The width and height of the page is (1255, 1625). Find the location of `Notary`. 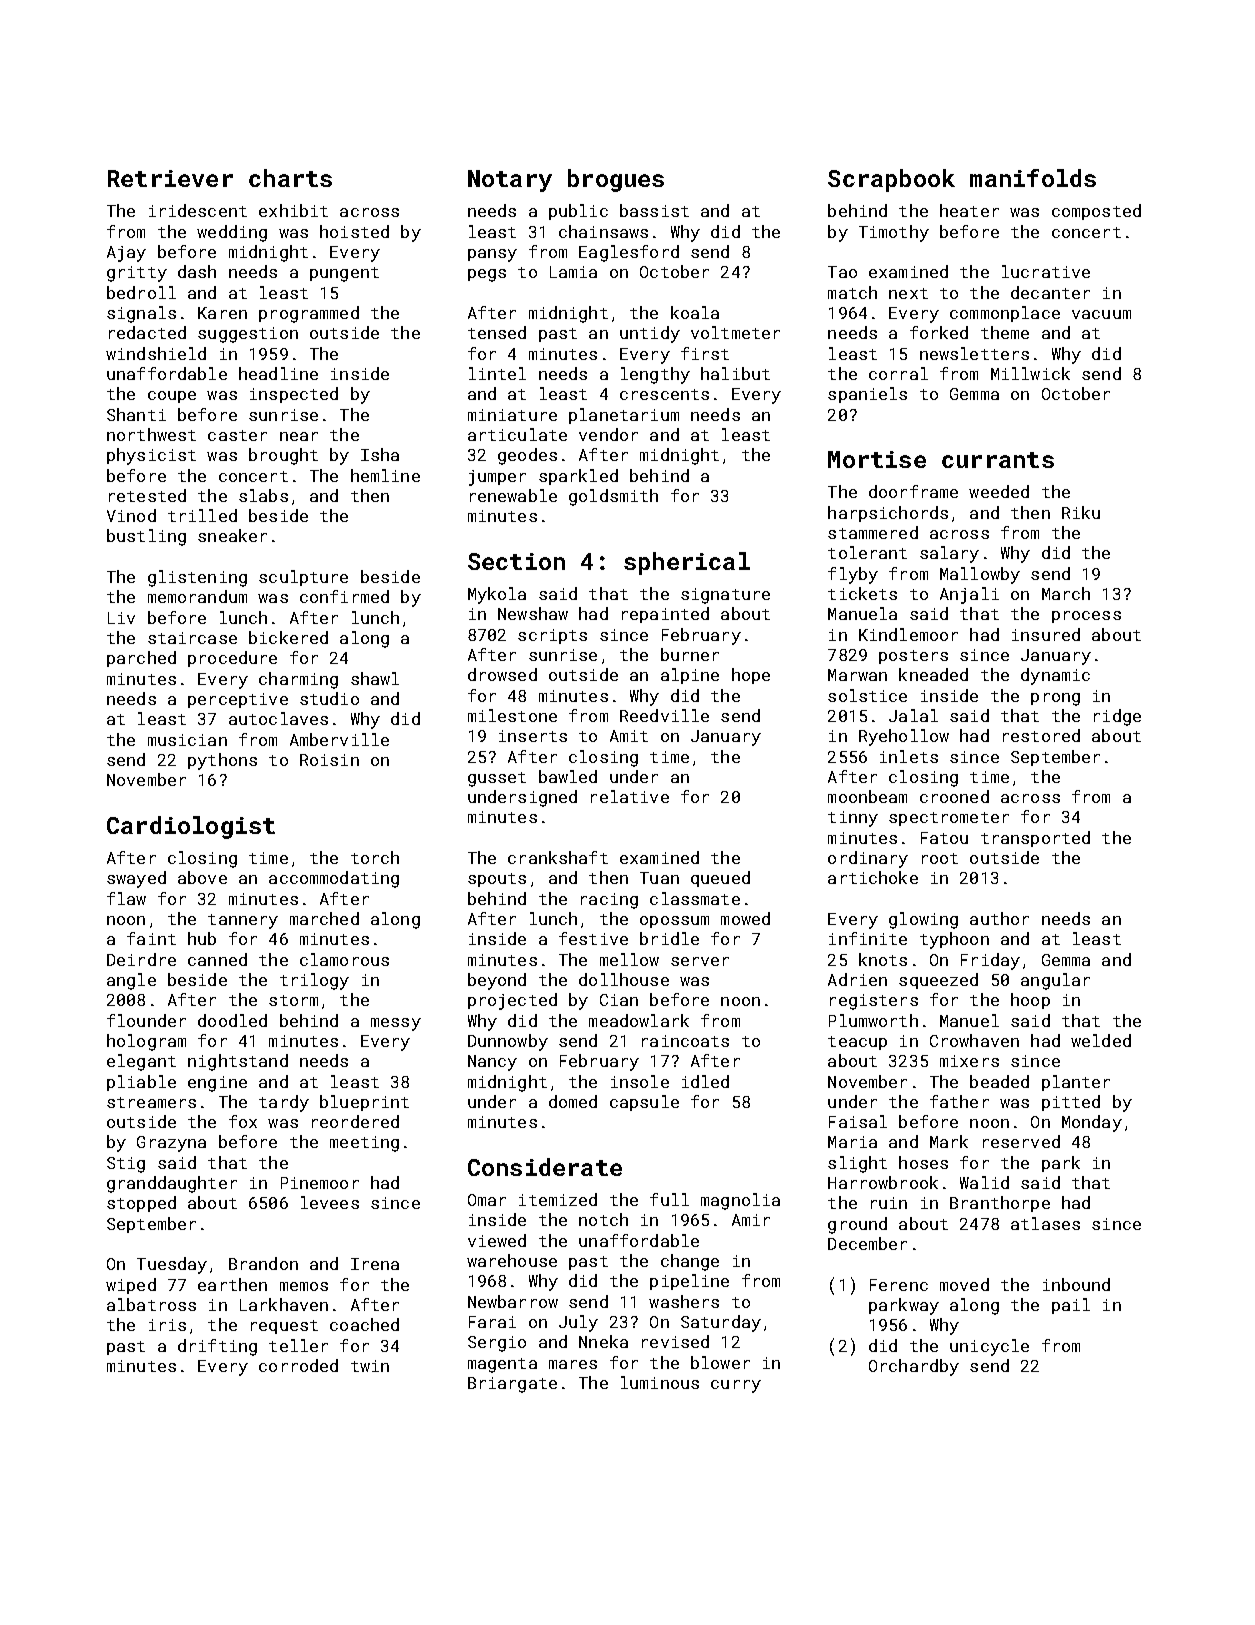

Notary is located at coordinates (510, 181).
